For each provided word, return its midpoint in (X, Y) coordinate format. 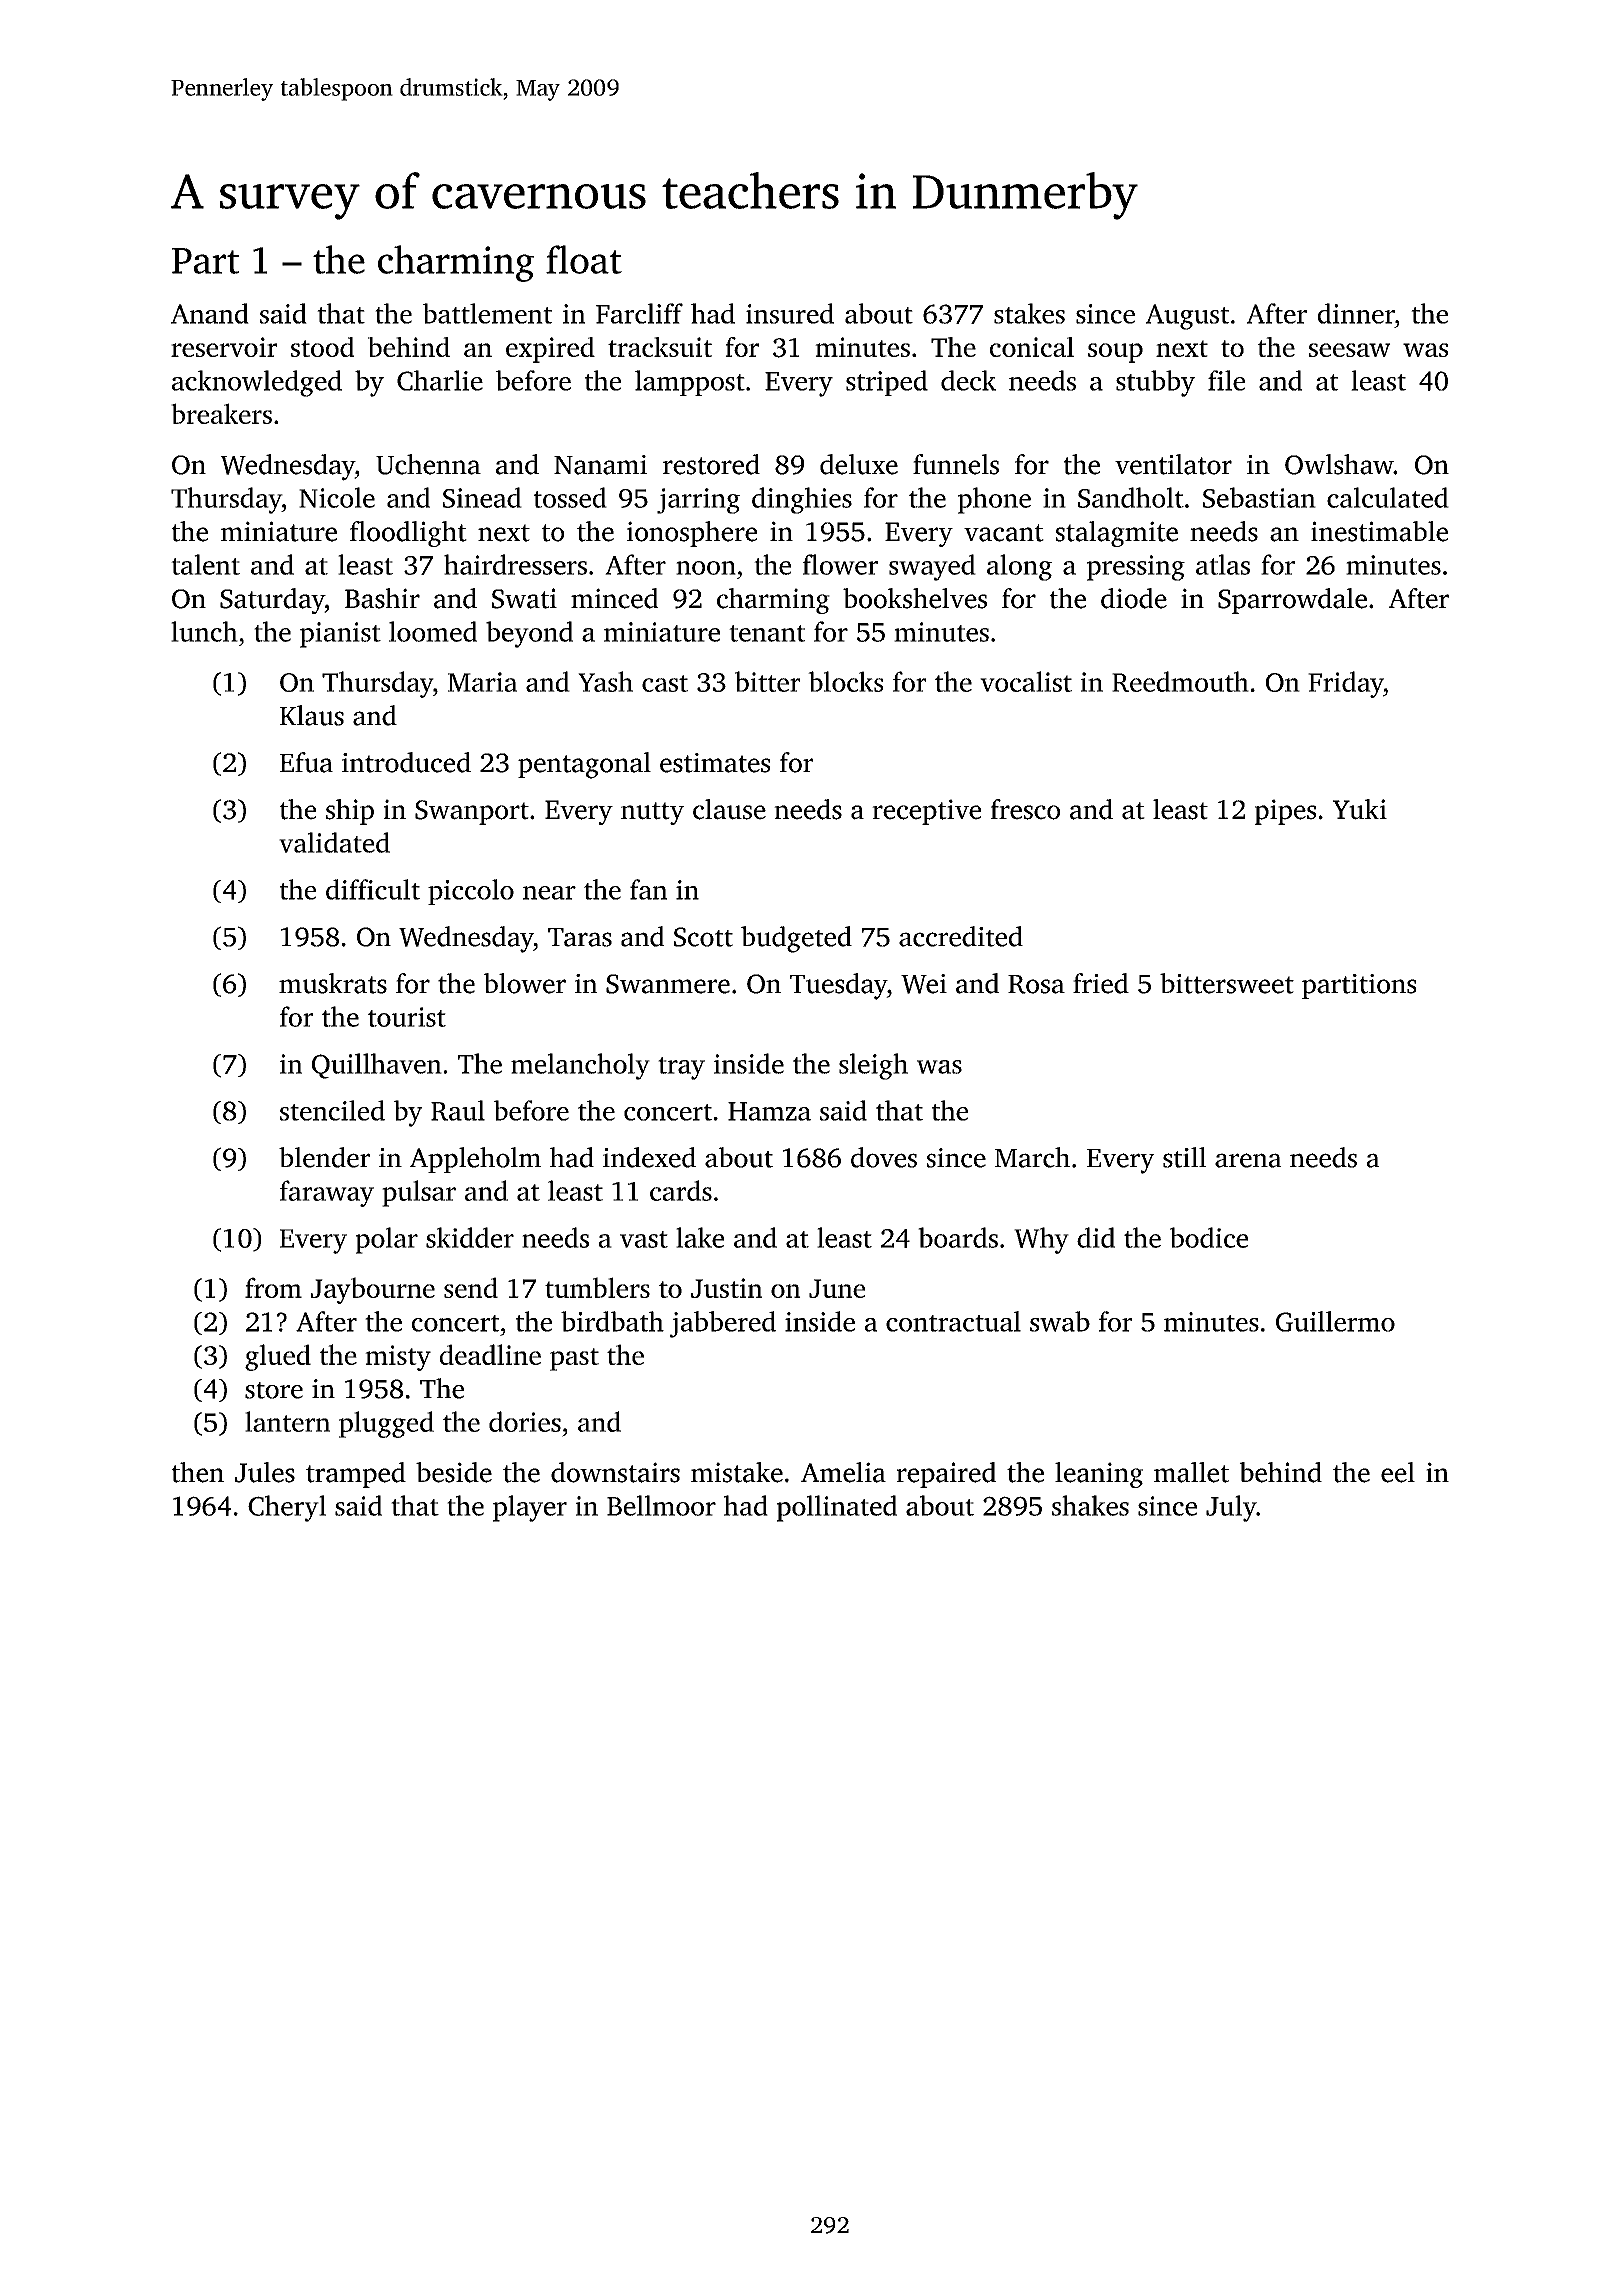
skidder (470, 1237)
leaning (1099, 1475)
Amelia (843, 1472)
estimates (715, 763)
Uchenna (428, 464)
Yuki (1360, 809)
